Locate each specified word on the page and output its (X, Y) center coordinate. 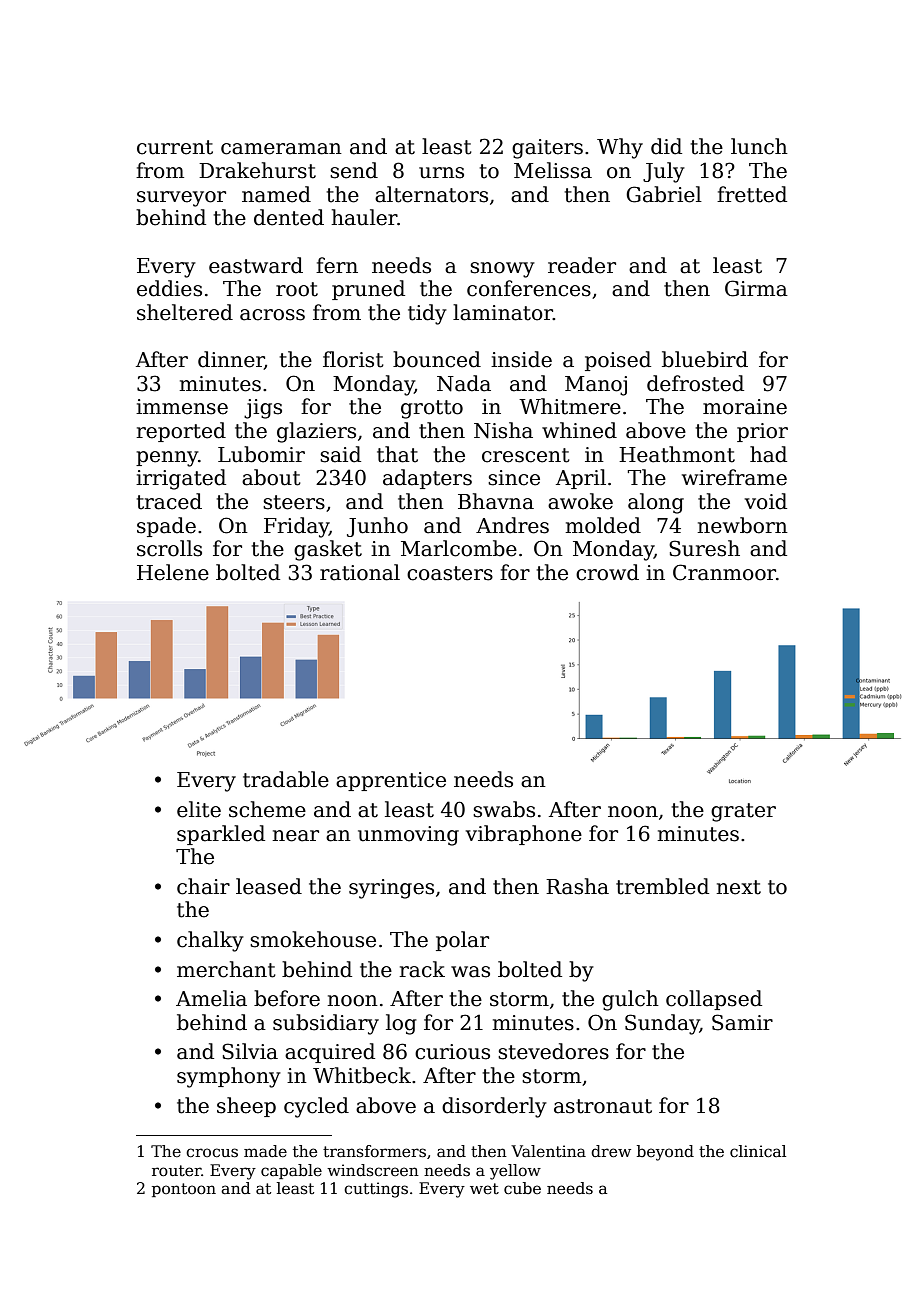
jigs (263, 409)
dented (289, 217)
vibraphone (524, 835)
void (766, 501)
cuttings (376, 1190)
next (738, 887)
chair (203, 886)
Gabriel (664, 194)
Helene (173, 572)
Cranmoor (724, 572)
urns (441, 173)
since (514, 478)
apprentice (391, 781)
